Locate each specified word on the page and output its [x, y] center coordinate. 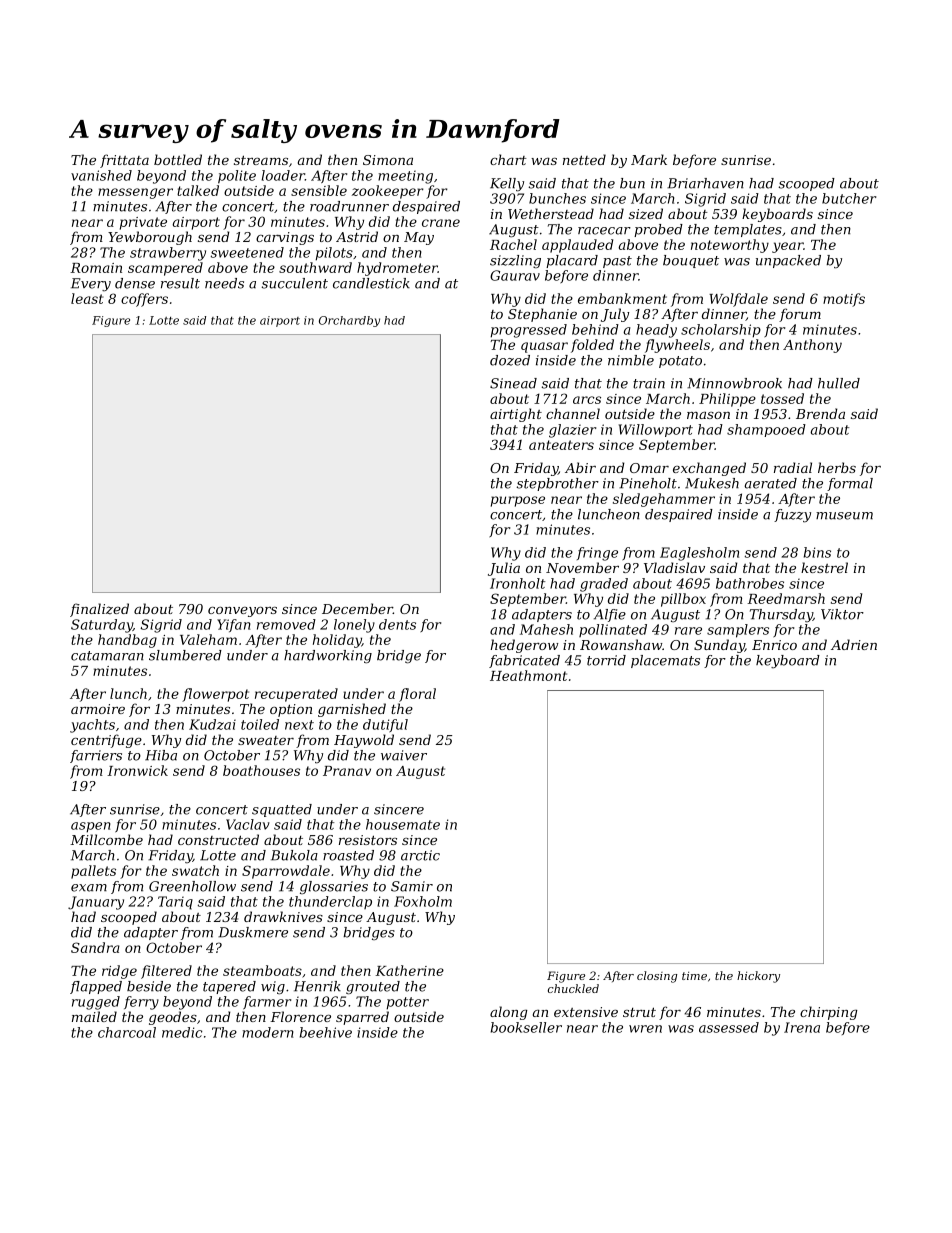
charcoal [127, 1032]
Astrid [357, 236]
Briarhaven [705, 183]
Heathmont [528, 675]
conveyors [242, 612]
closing [657, 977]
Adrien [854, 644]
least [87, 298]
